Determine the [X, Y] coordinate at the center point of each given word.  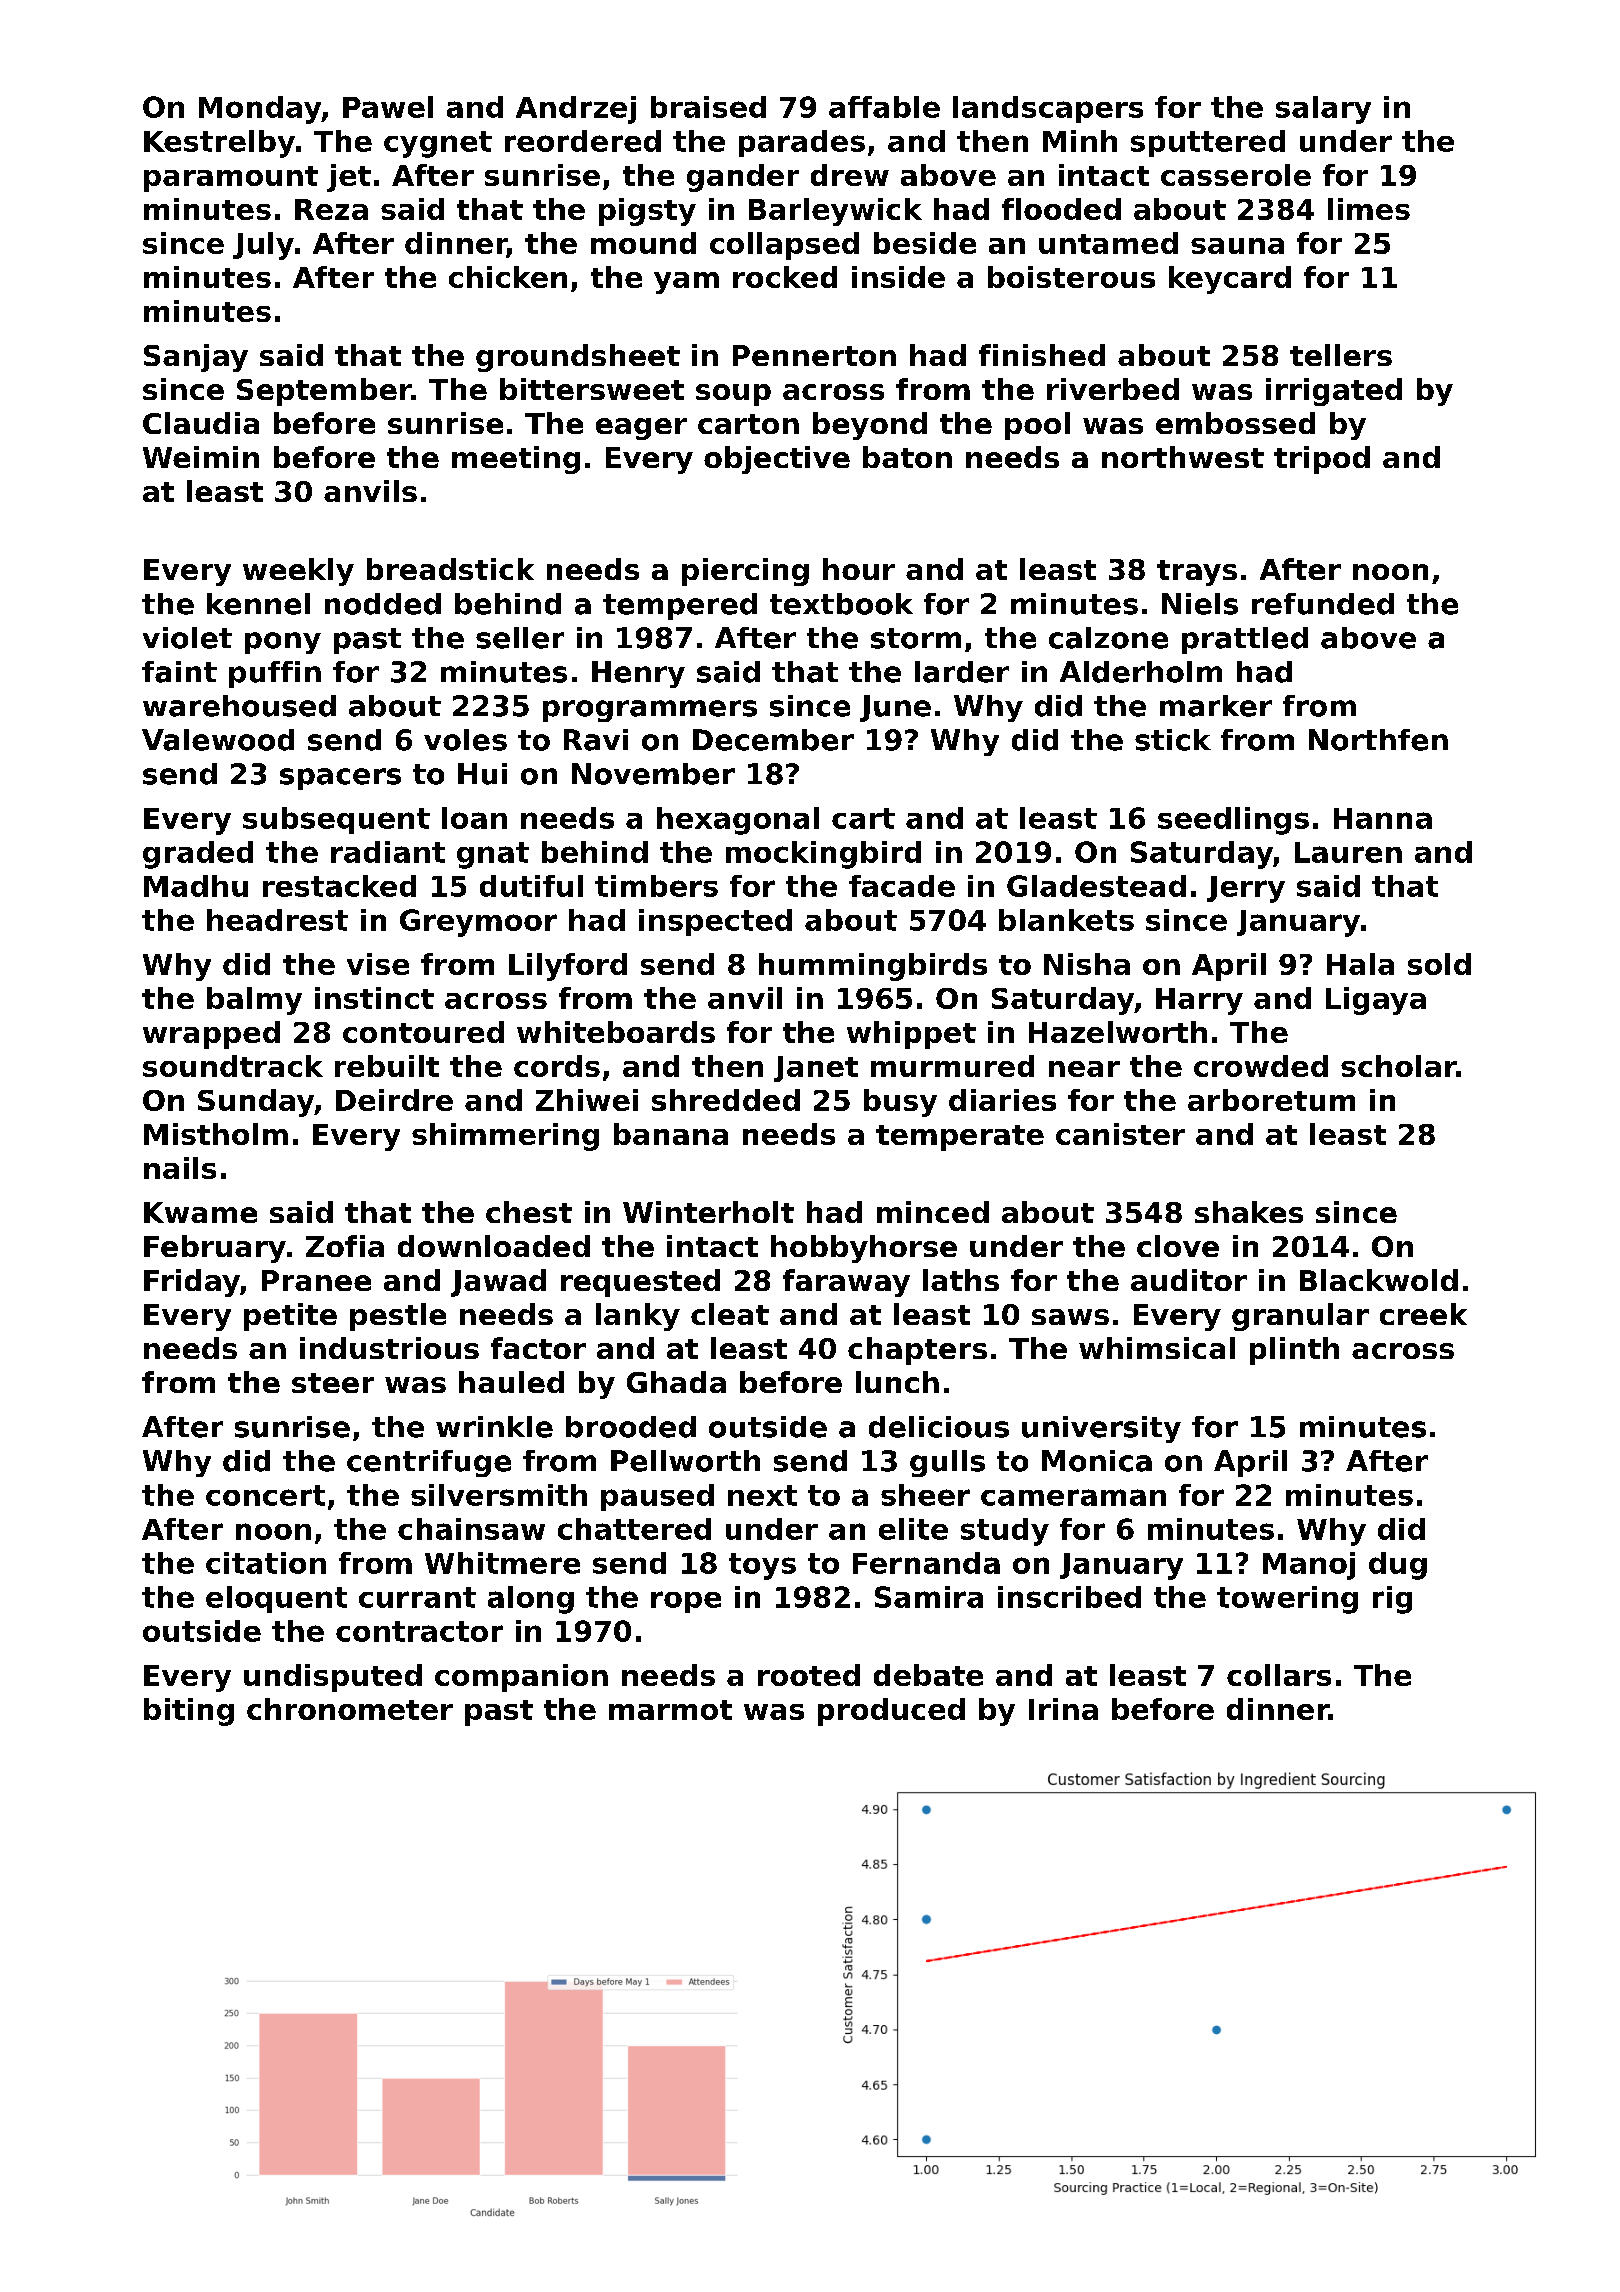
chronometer [350, 1709]
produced [891, 1712]
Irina [1063, 1709]
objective [777, 460]
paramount [231, 179]
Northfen [1378, 740]
